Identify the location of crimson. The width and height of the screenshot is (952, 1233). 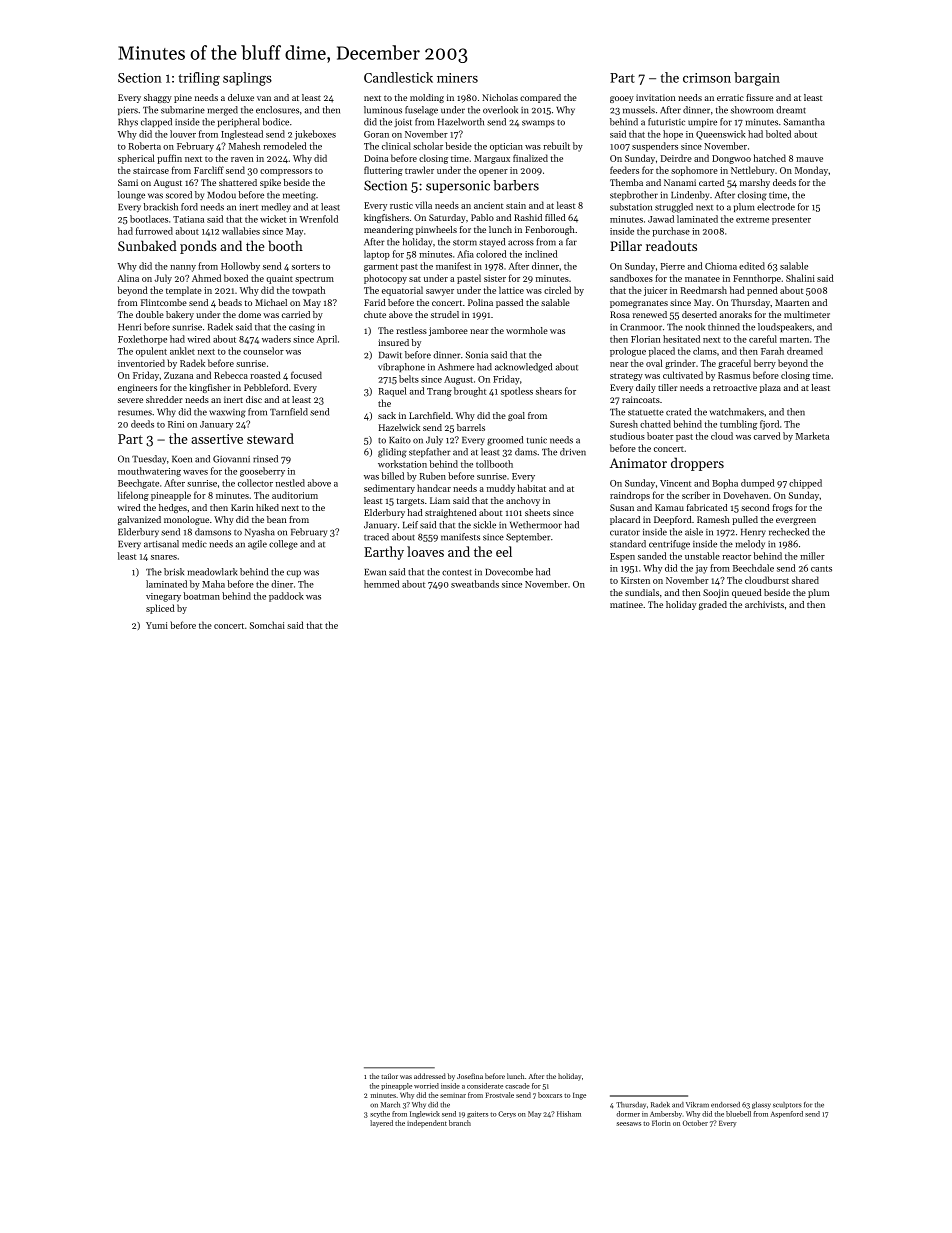
(707, 78).
